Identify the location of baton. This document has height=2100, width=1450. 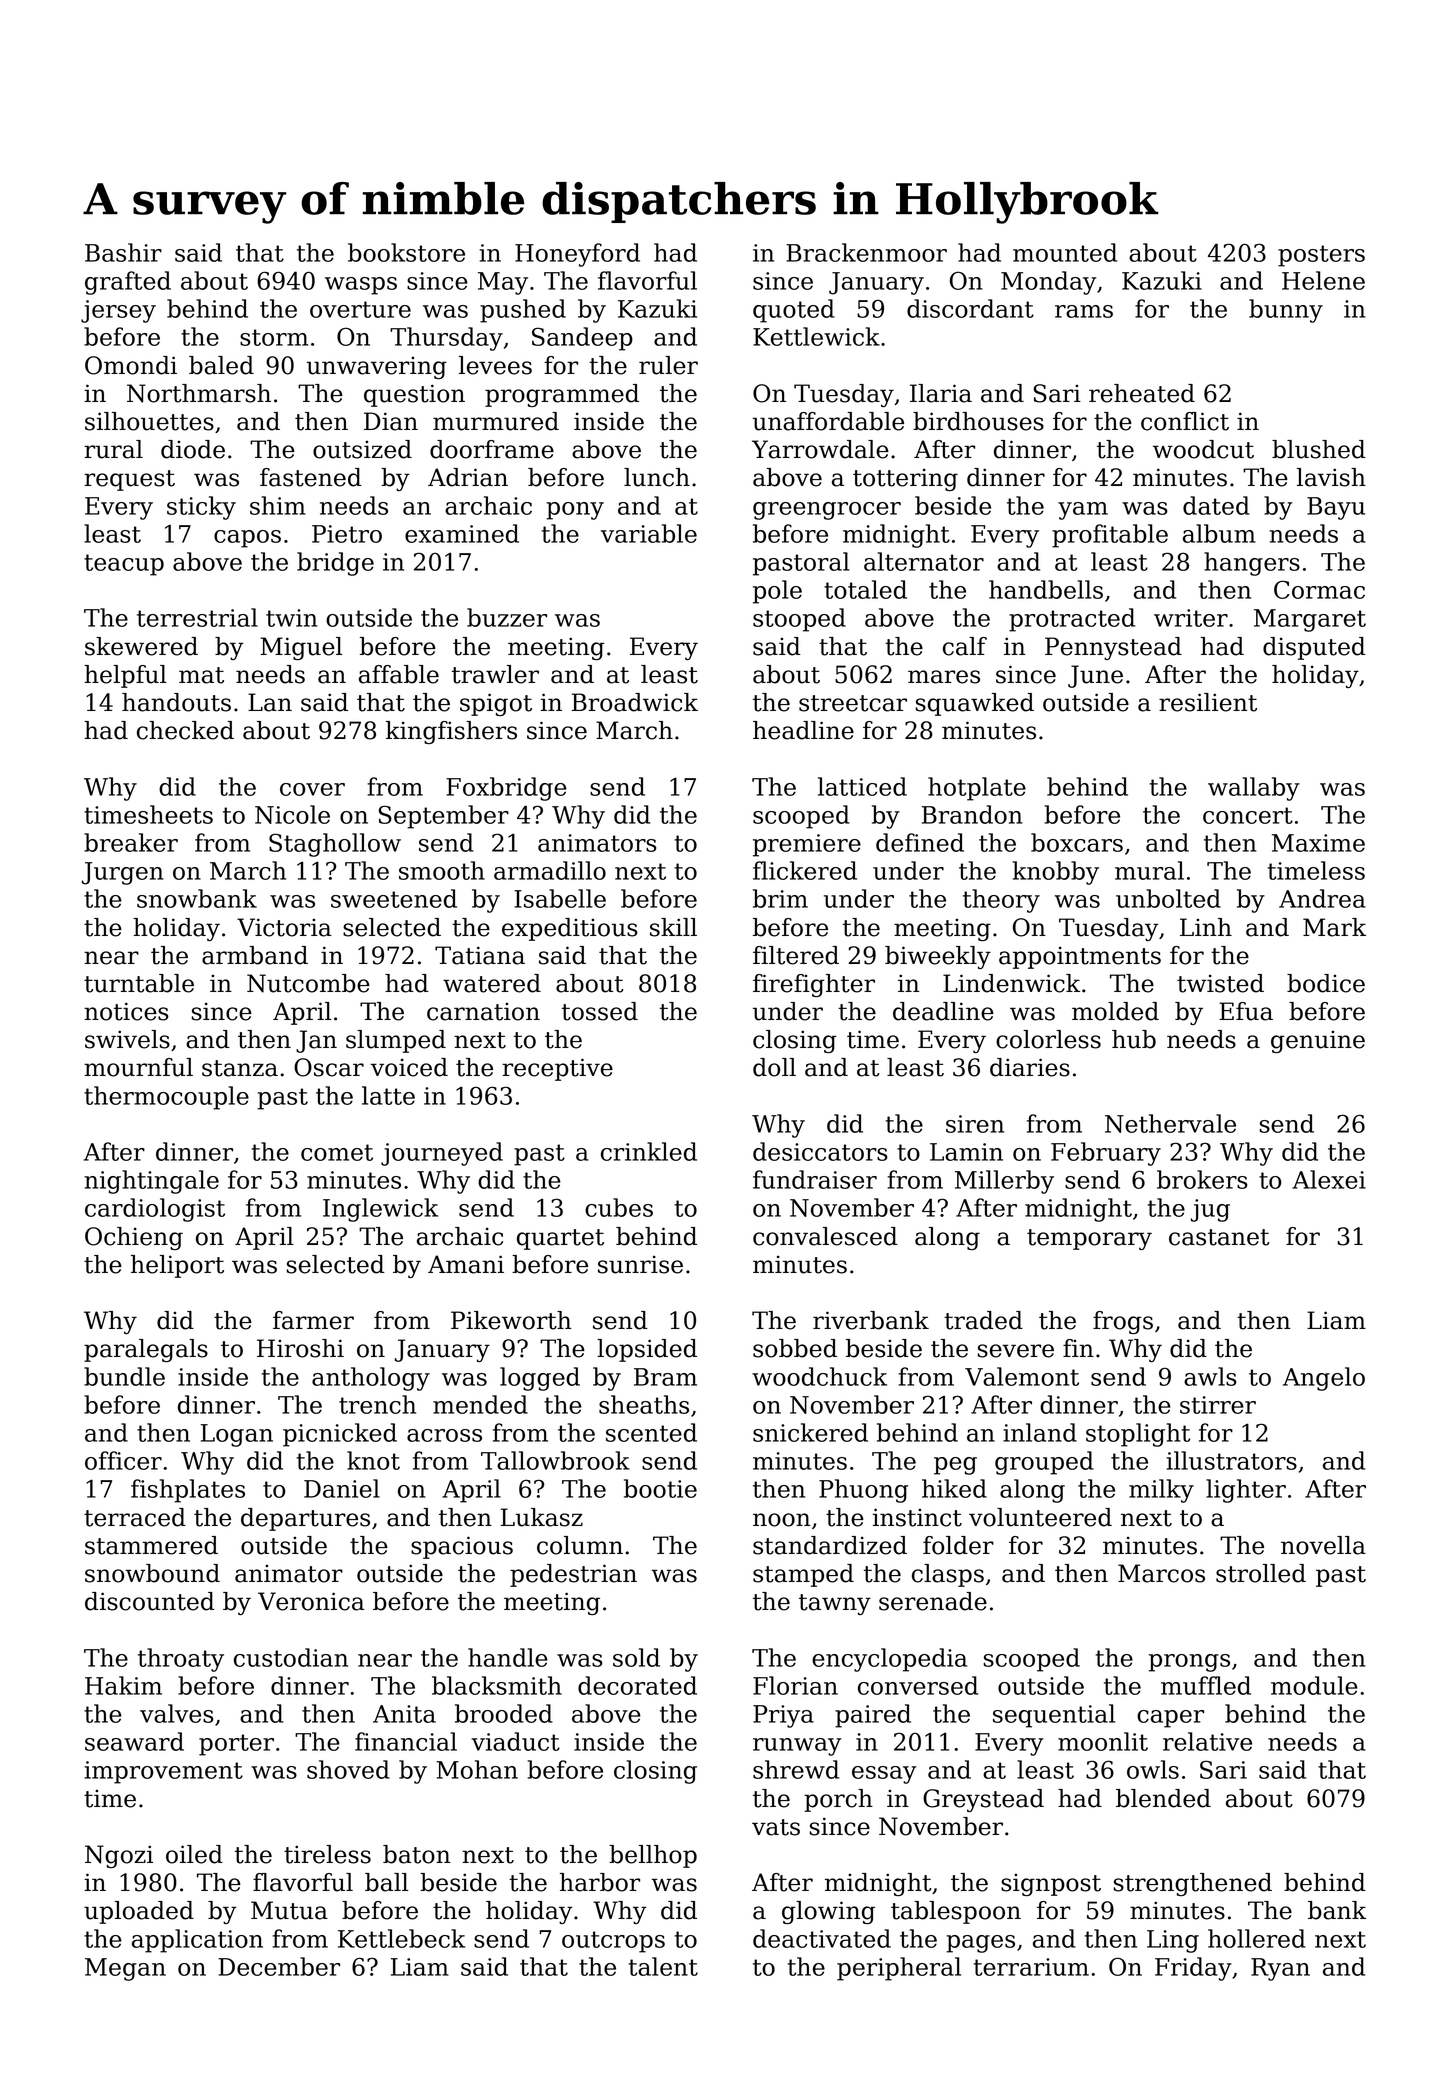
(416, 1854).
